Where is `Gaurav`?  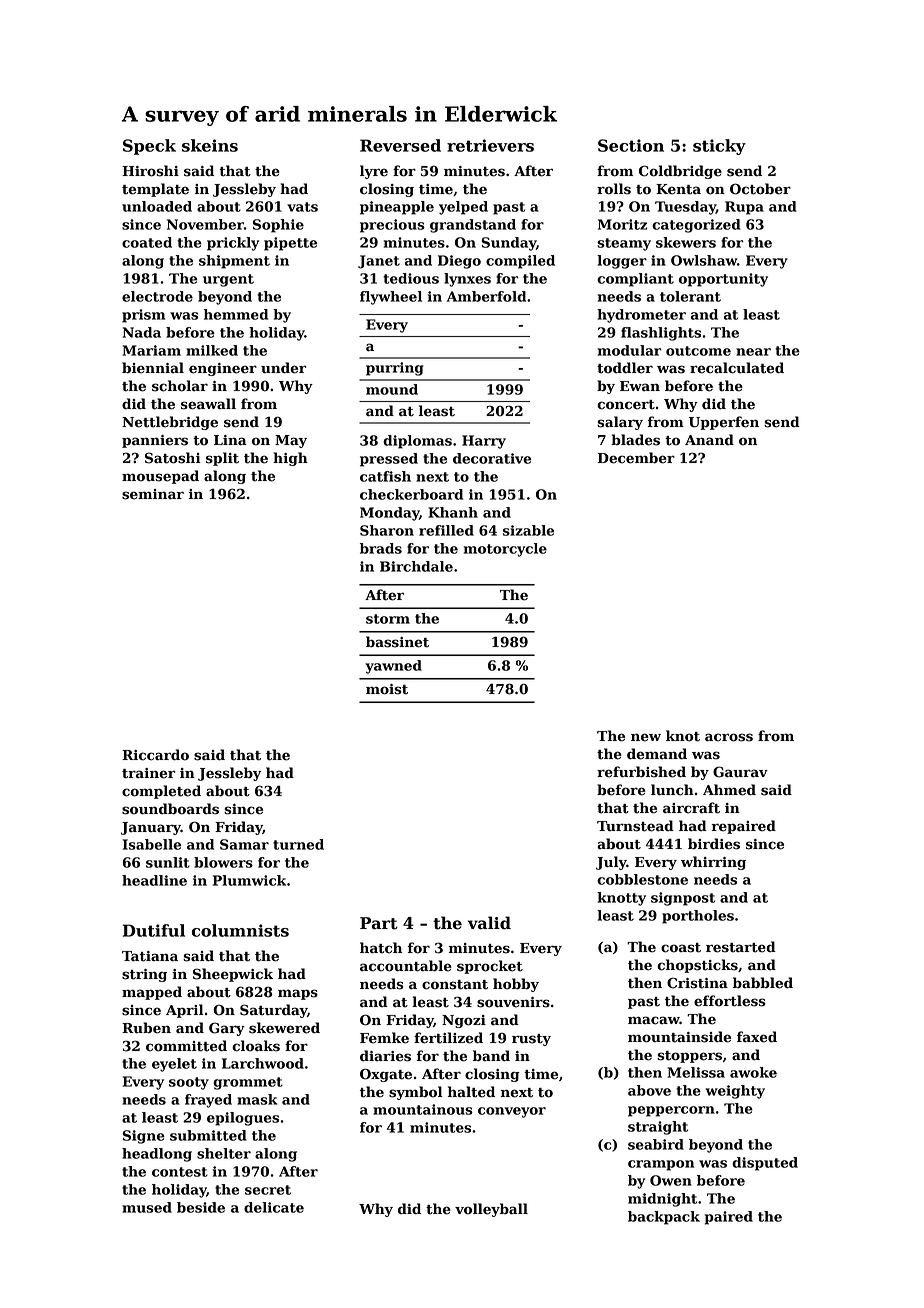
Gaurav is located at coordinates (740, 772).
